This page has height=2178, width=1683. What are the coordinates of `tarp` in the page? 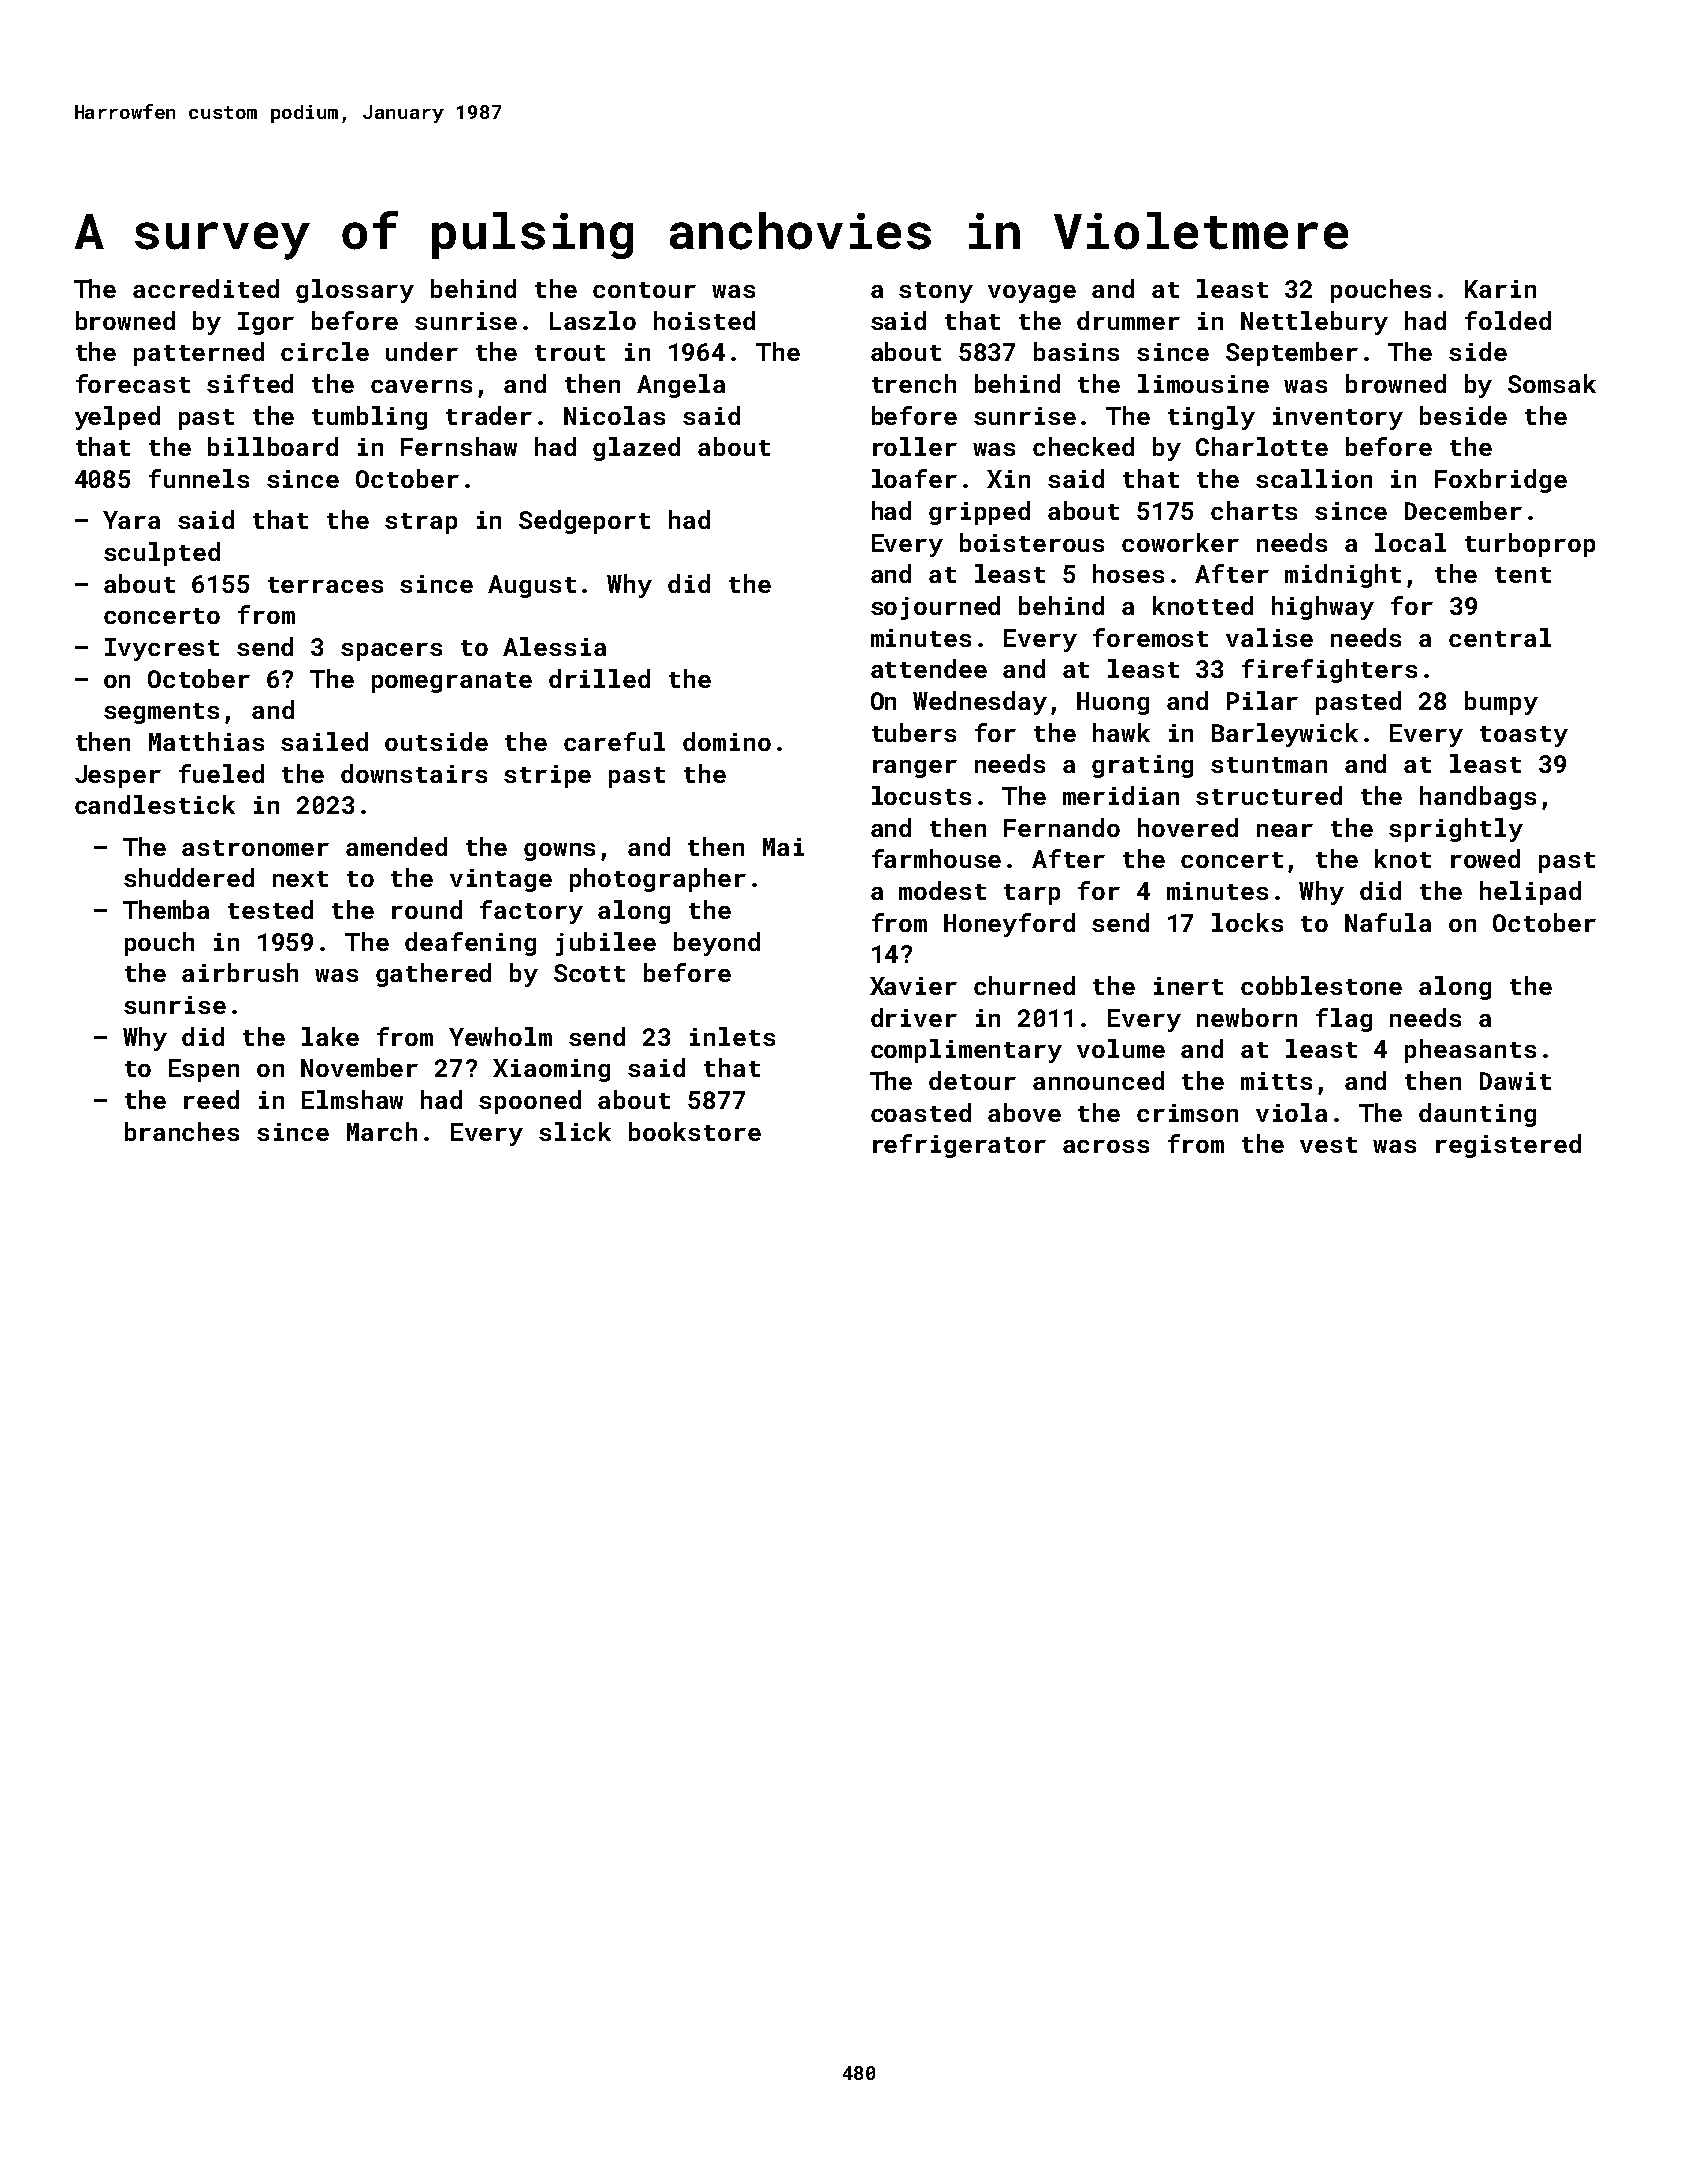 It's located at (1032, 894).
